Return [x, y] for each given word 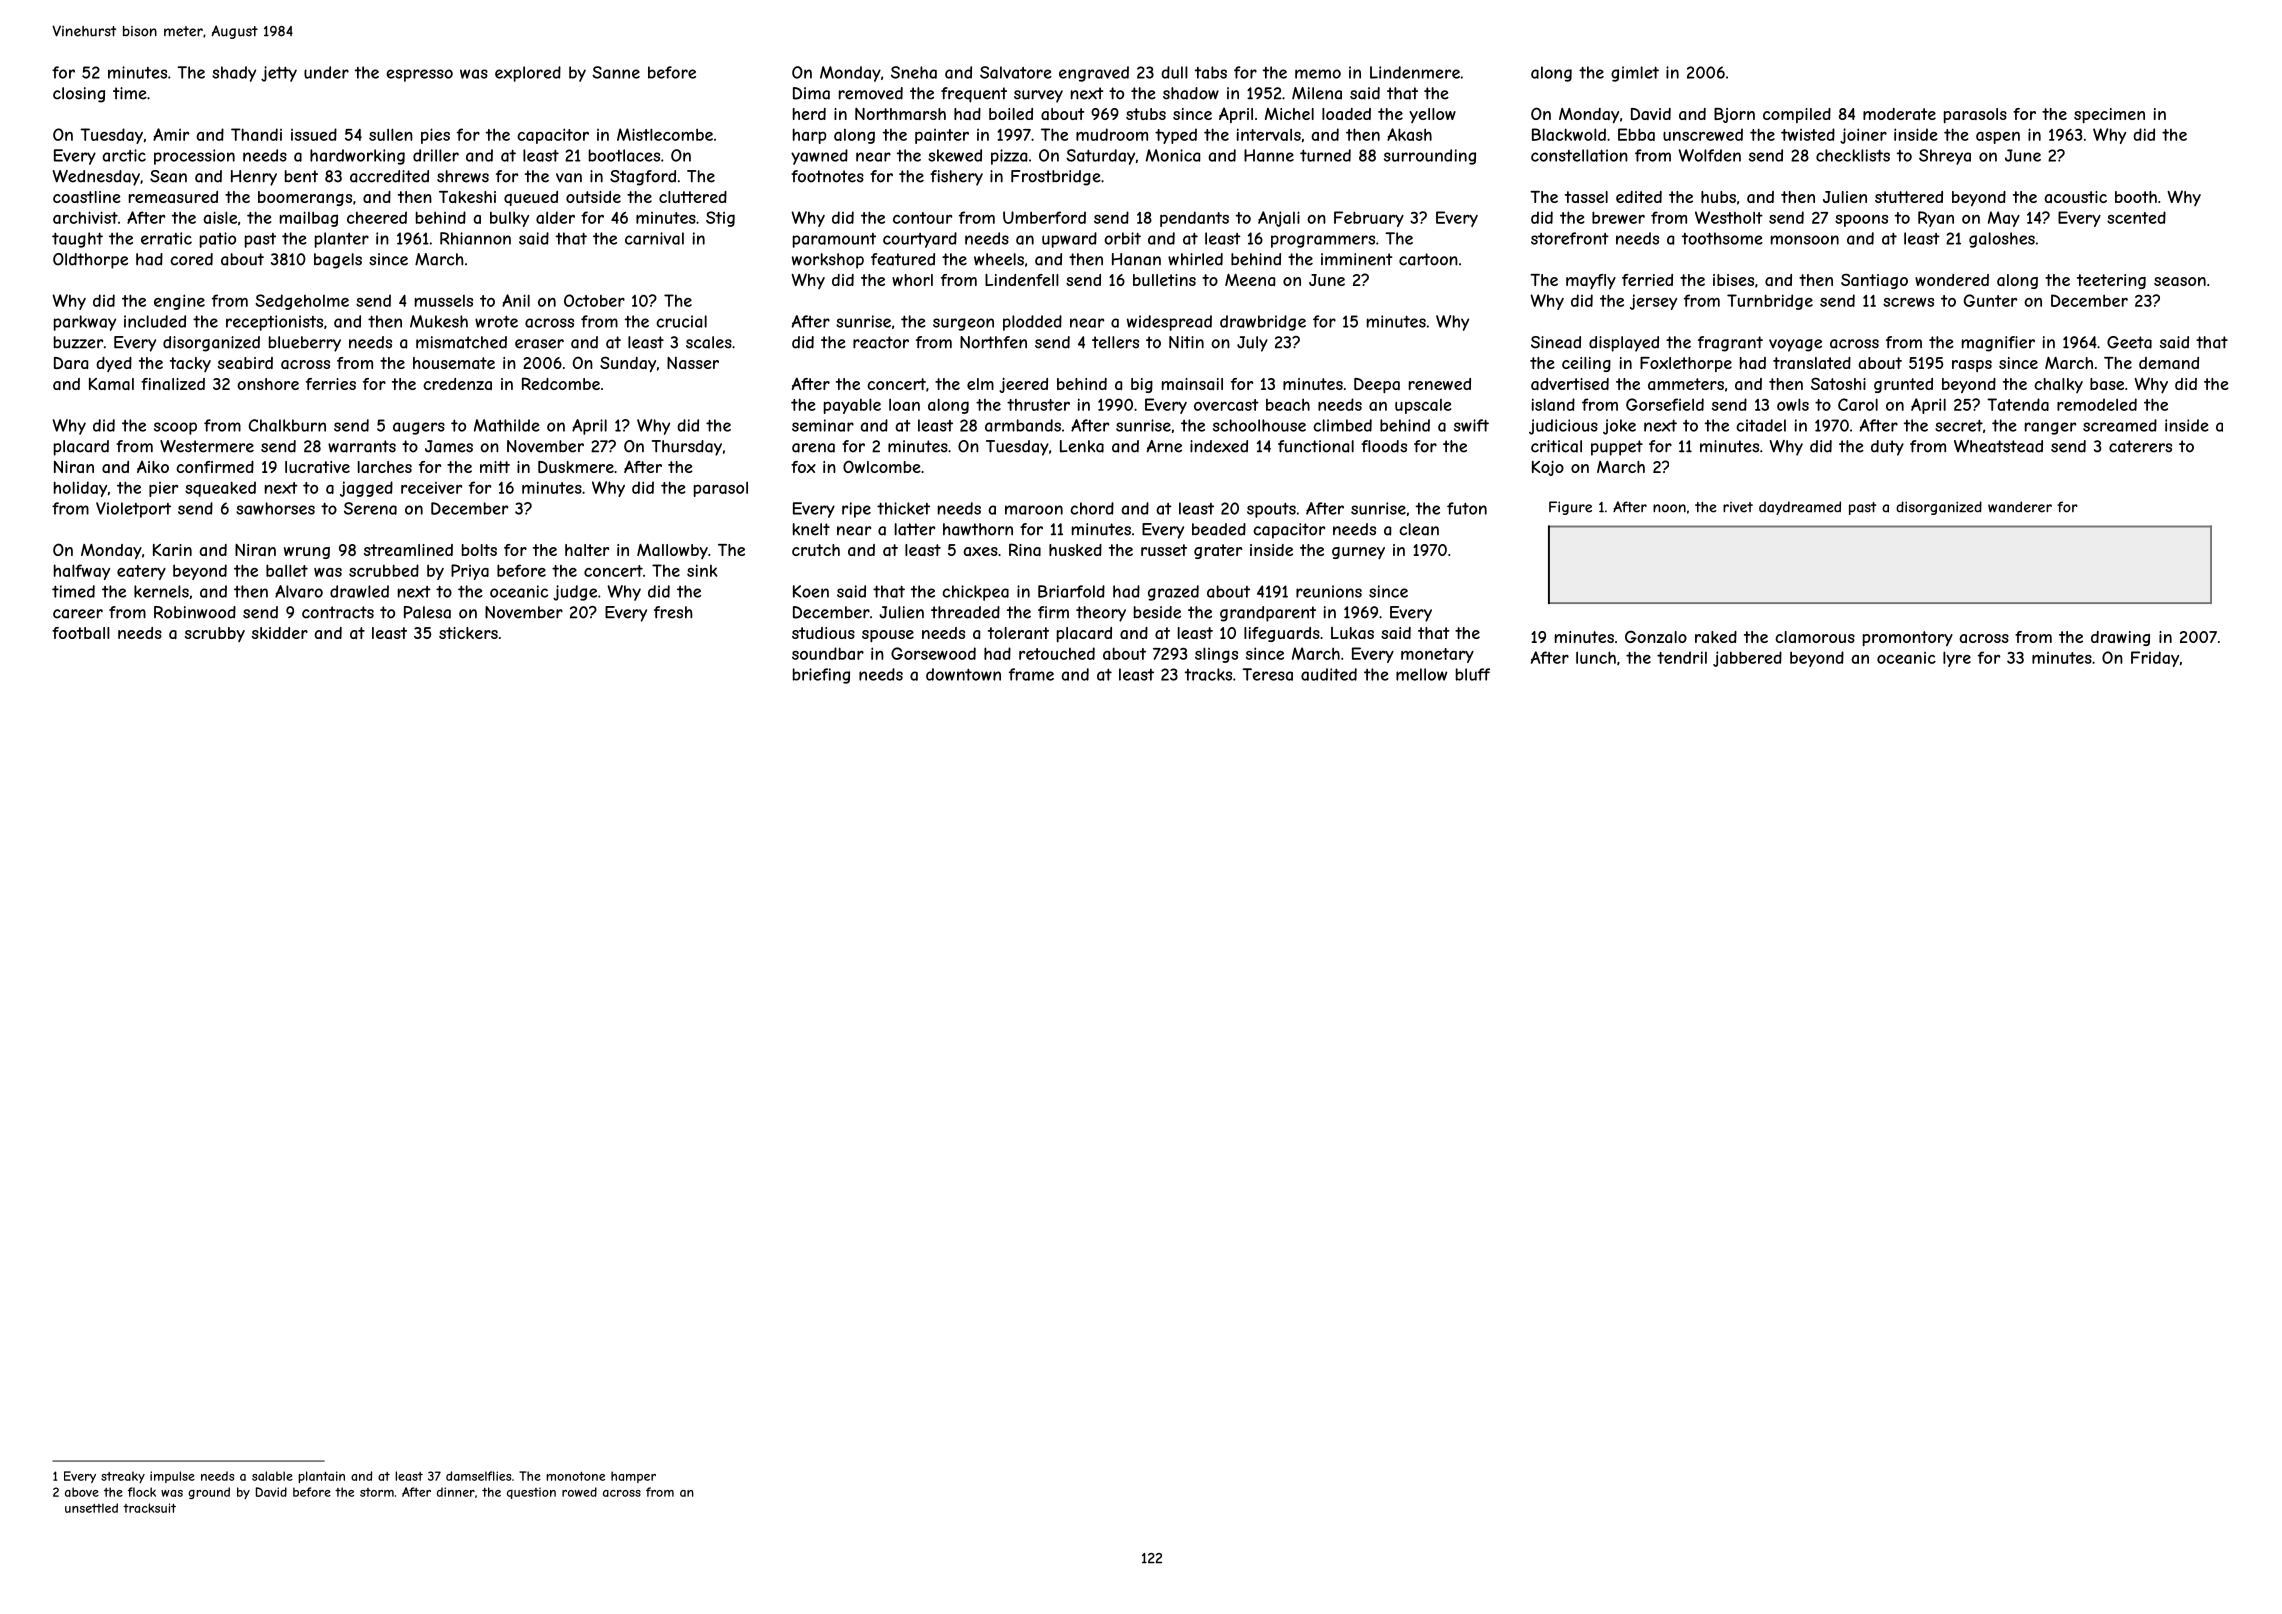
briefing [821, 676]
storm [377, 1492]
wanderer [2020, 507]
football [81, 633]
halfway [82, 572]
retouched [1057, 653]
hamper [633, 1477]
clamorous [1815, 637]
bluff [1473, 674]
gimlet [1635, 74]
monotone [575, 1476]
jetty [279, 74]
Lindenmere [1415, 72]
